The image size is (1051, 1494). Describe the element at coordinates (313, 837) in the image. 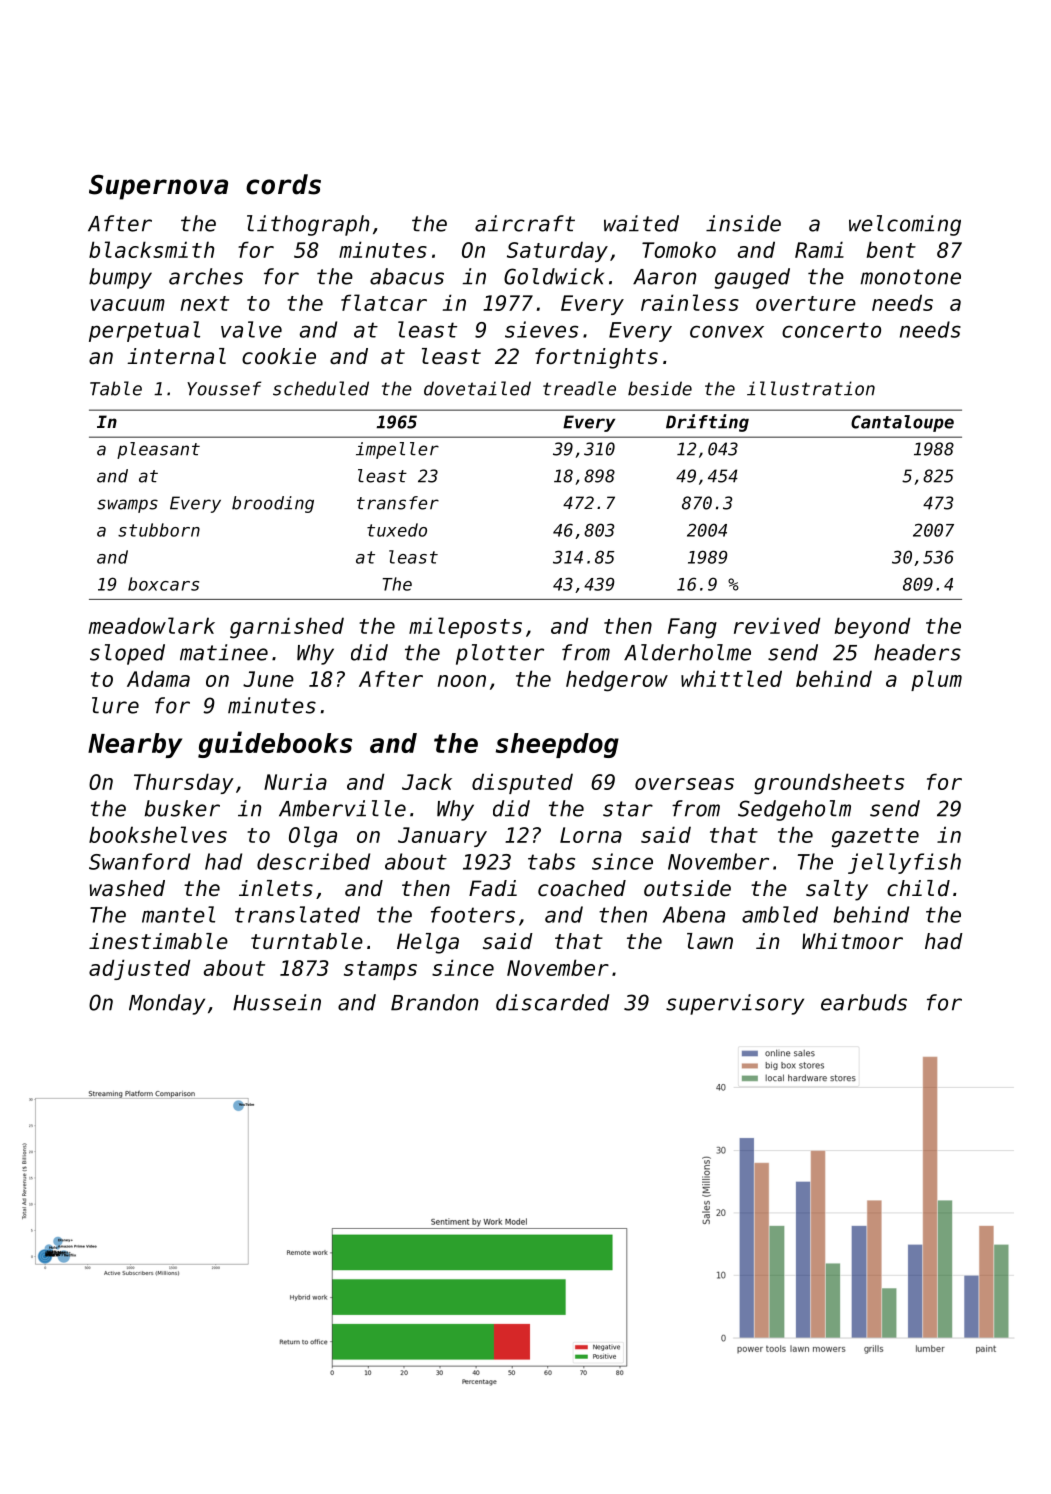

I see `Olga` at that location.
